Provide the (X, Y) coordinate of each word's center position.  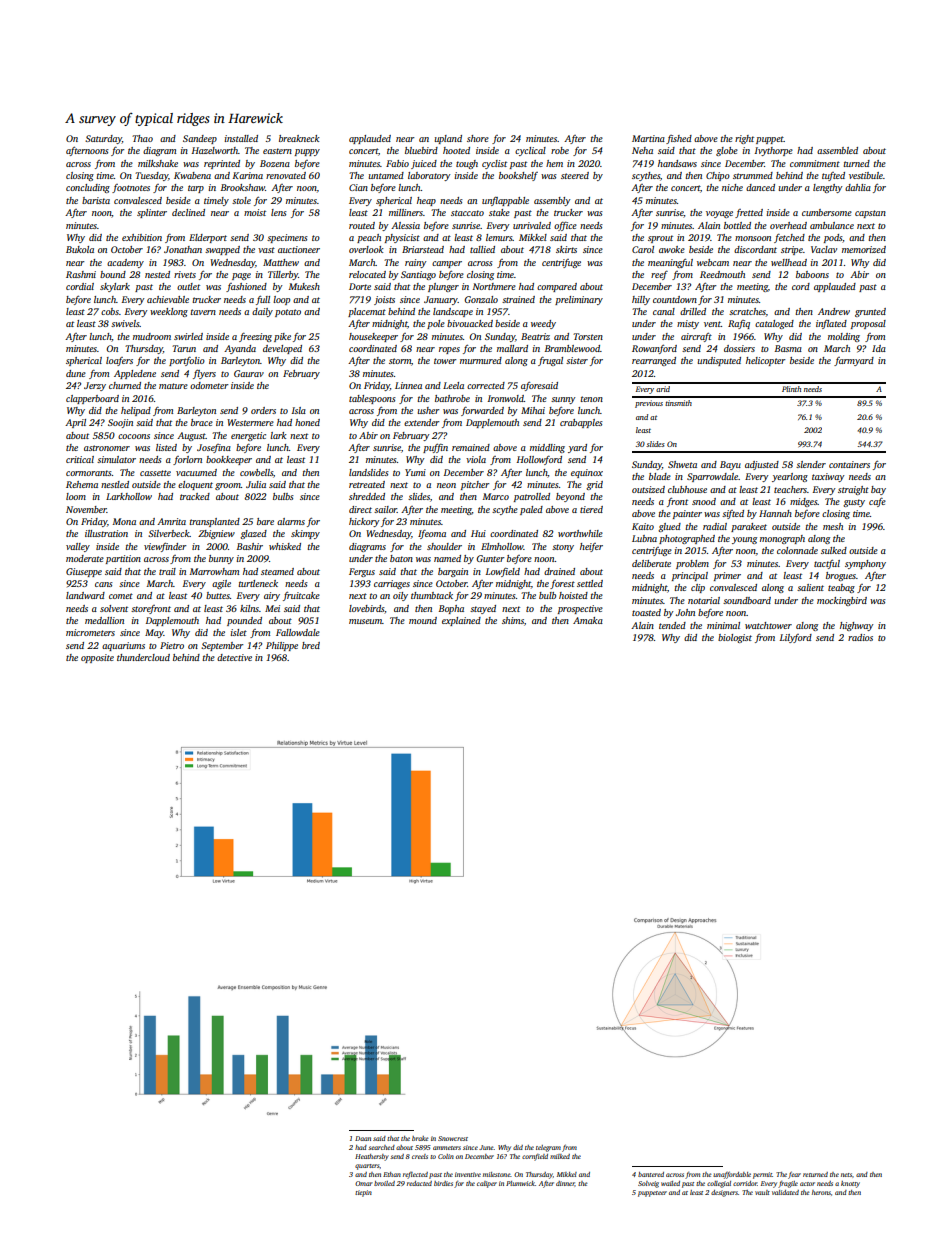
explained (461, 621)
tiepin (363, 1193)
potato (288, 313)
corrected (486, 385)
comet (121, 596)
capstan (870, 214)
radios (860, 637)
